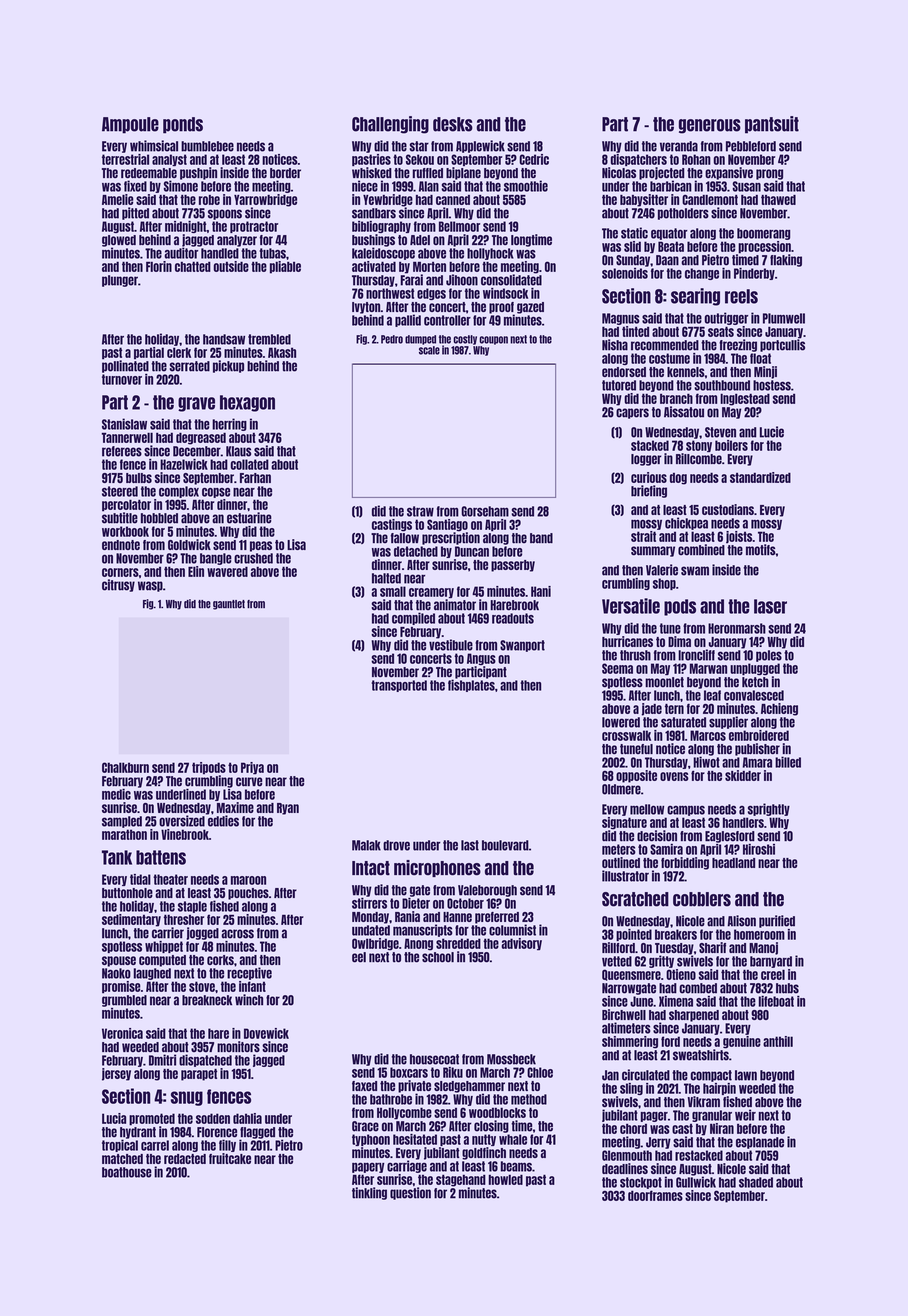 This screenshot has width=908, height=1316. I want to click on change, so click(702, 274).
